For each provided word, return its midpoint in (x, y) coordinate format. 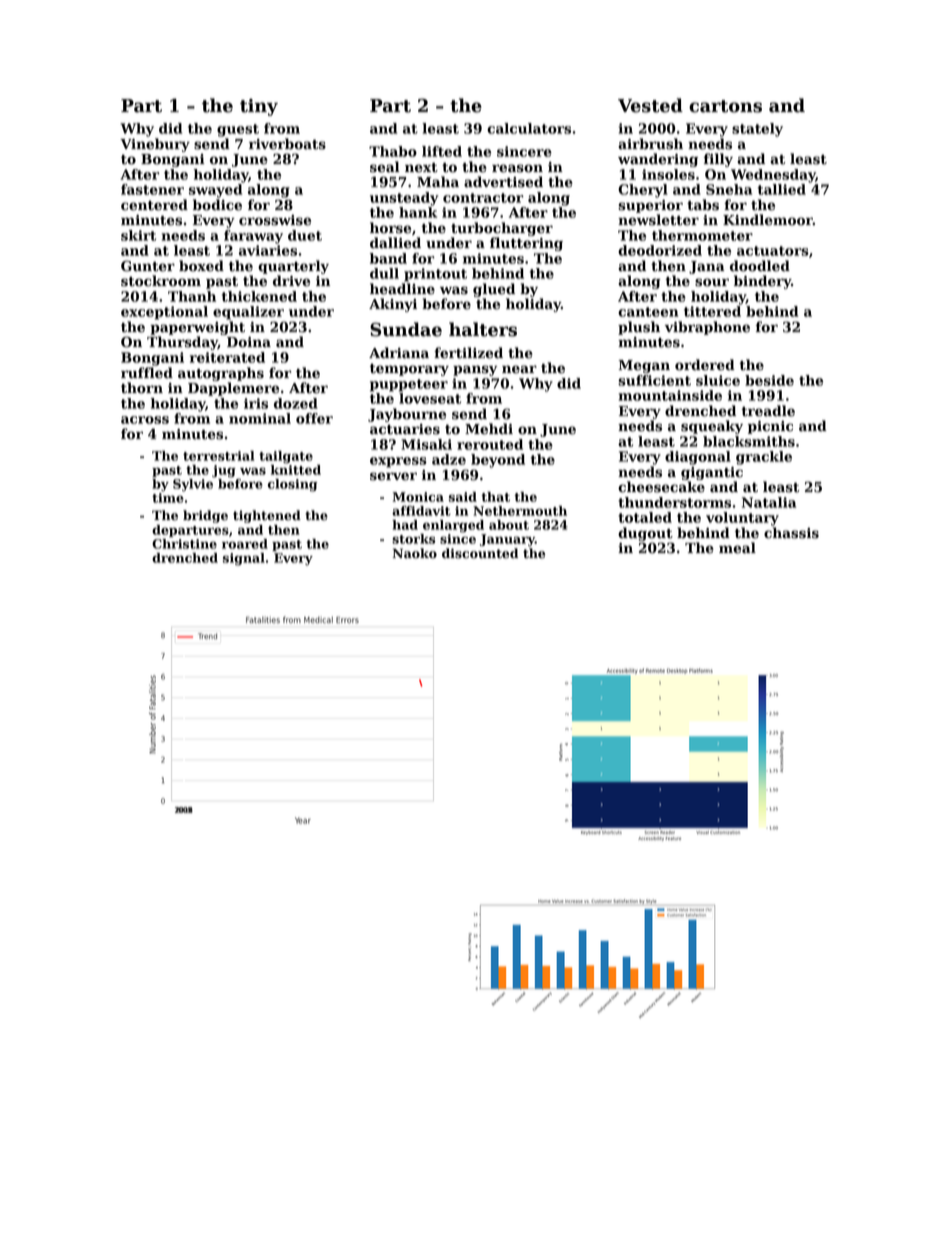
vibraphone (707, 328)
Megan (644, 366)
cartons (725, 106)
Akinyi (393, 305)
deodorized (660, 250)
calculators (529, 128)
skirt (138, 235)
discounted (480, 553)
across (145, 420)
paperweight (197, 328)
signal (244, 559)
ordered (705, 365)
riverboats (287, 144)
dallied (395, 243)
